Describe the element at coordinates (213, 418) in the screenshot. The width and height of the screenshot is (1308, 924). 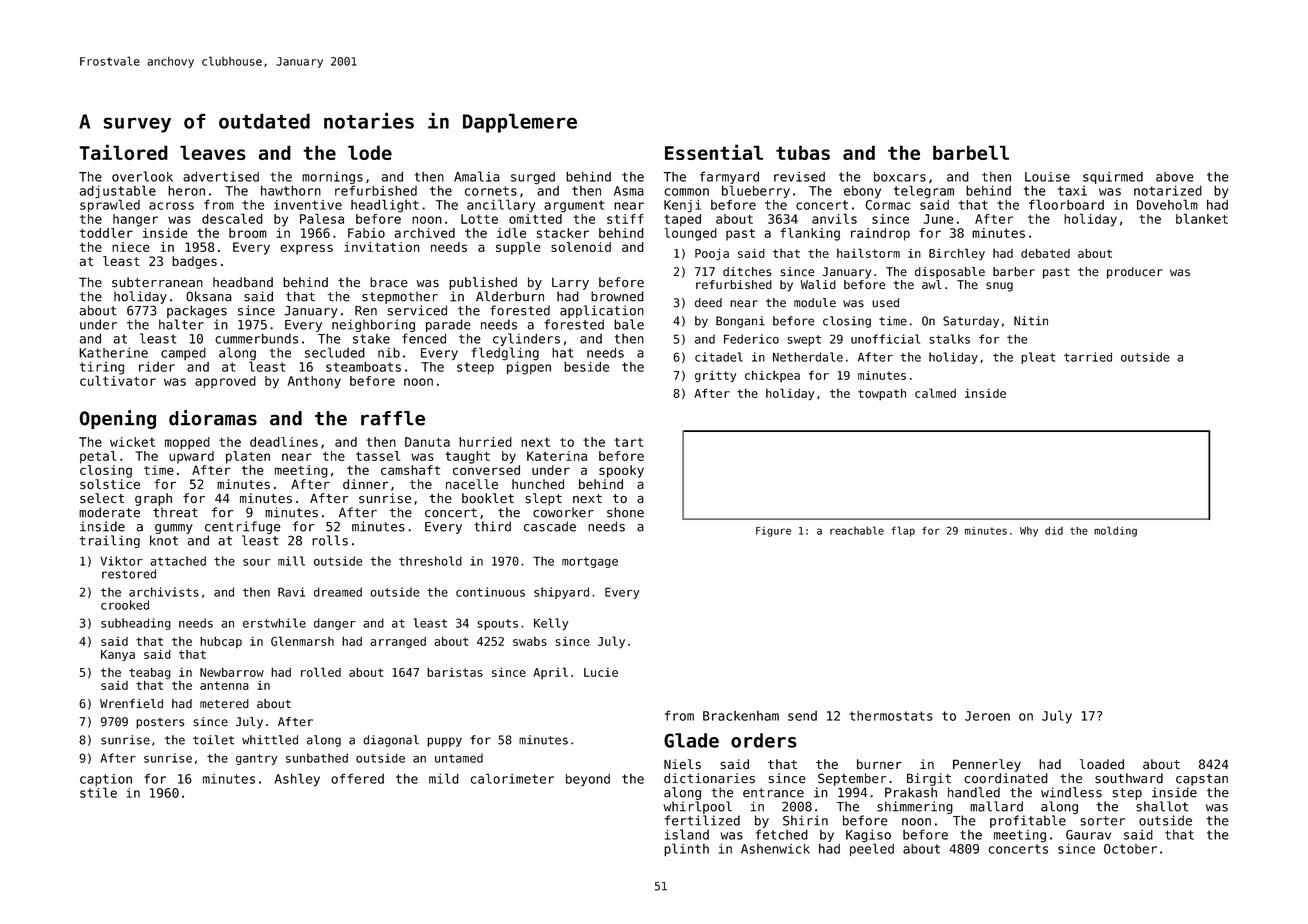
I see `dioramas` at that location.
